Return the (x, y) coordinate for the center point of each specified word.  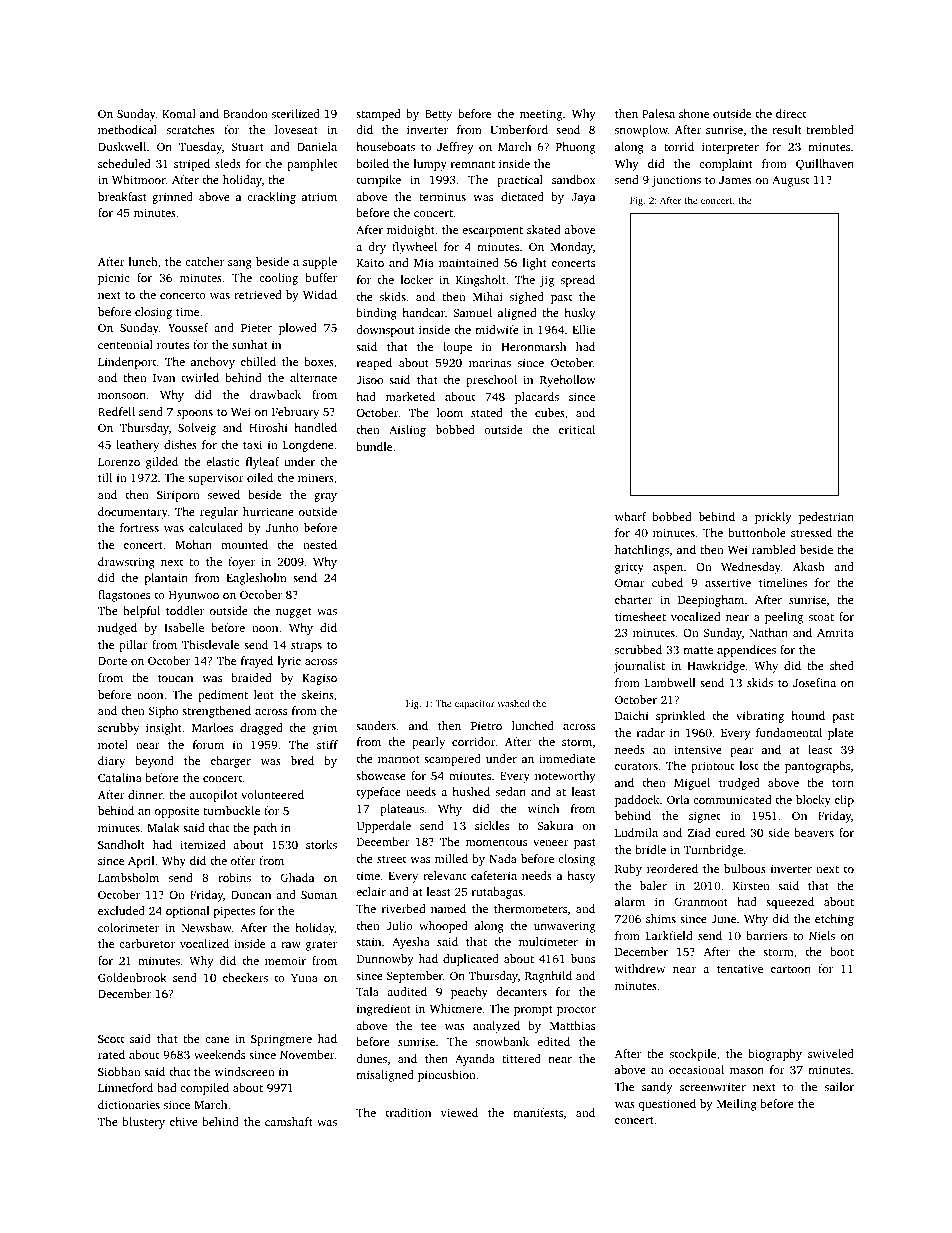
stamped (378, 115)
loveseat (296, 129)
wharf (630, 516)
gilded (162, 463)
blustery (143, 1123)
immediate (567, 758)
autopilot (213, 796)
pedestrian (826, 518)
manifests (538, 1112)
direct (791, 113)
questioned (667, 1105)
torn (843, 783)
